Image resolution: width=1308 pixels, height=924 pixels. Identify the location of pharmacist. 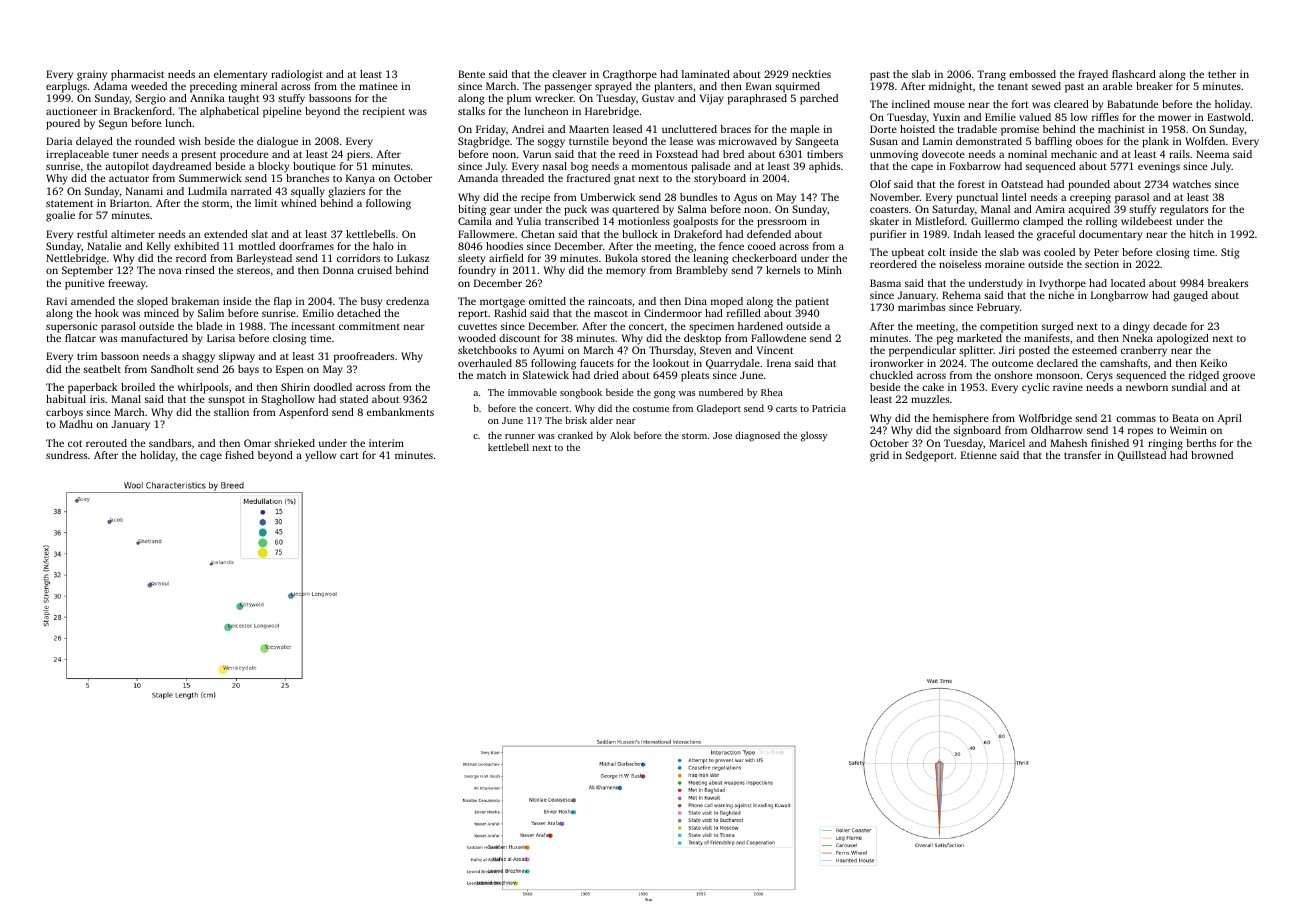
(137, 75).
